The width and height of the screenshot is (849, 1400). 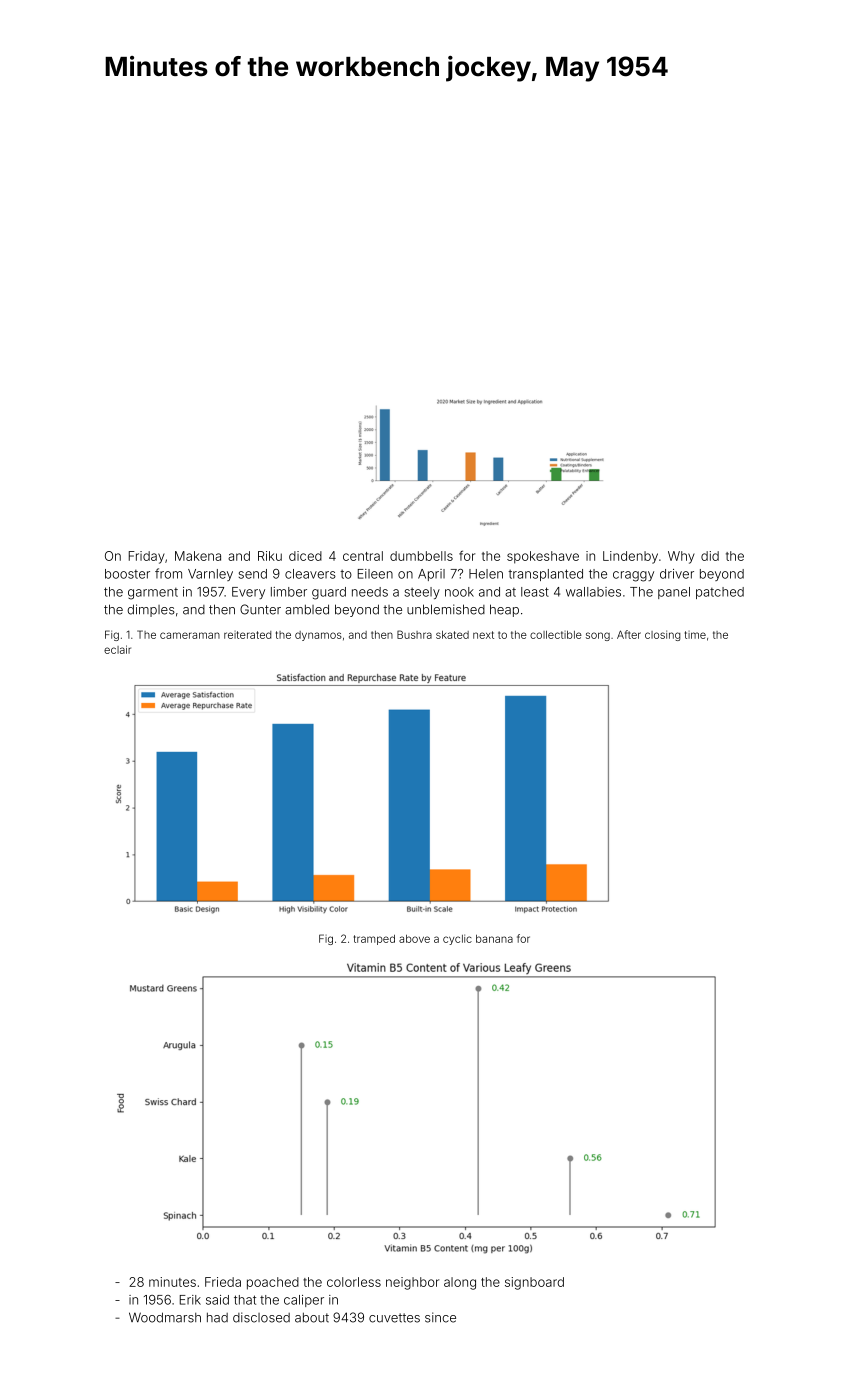 I want to click on Every, so click(x=248, y=593).
